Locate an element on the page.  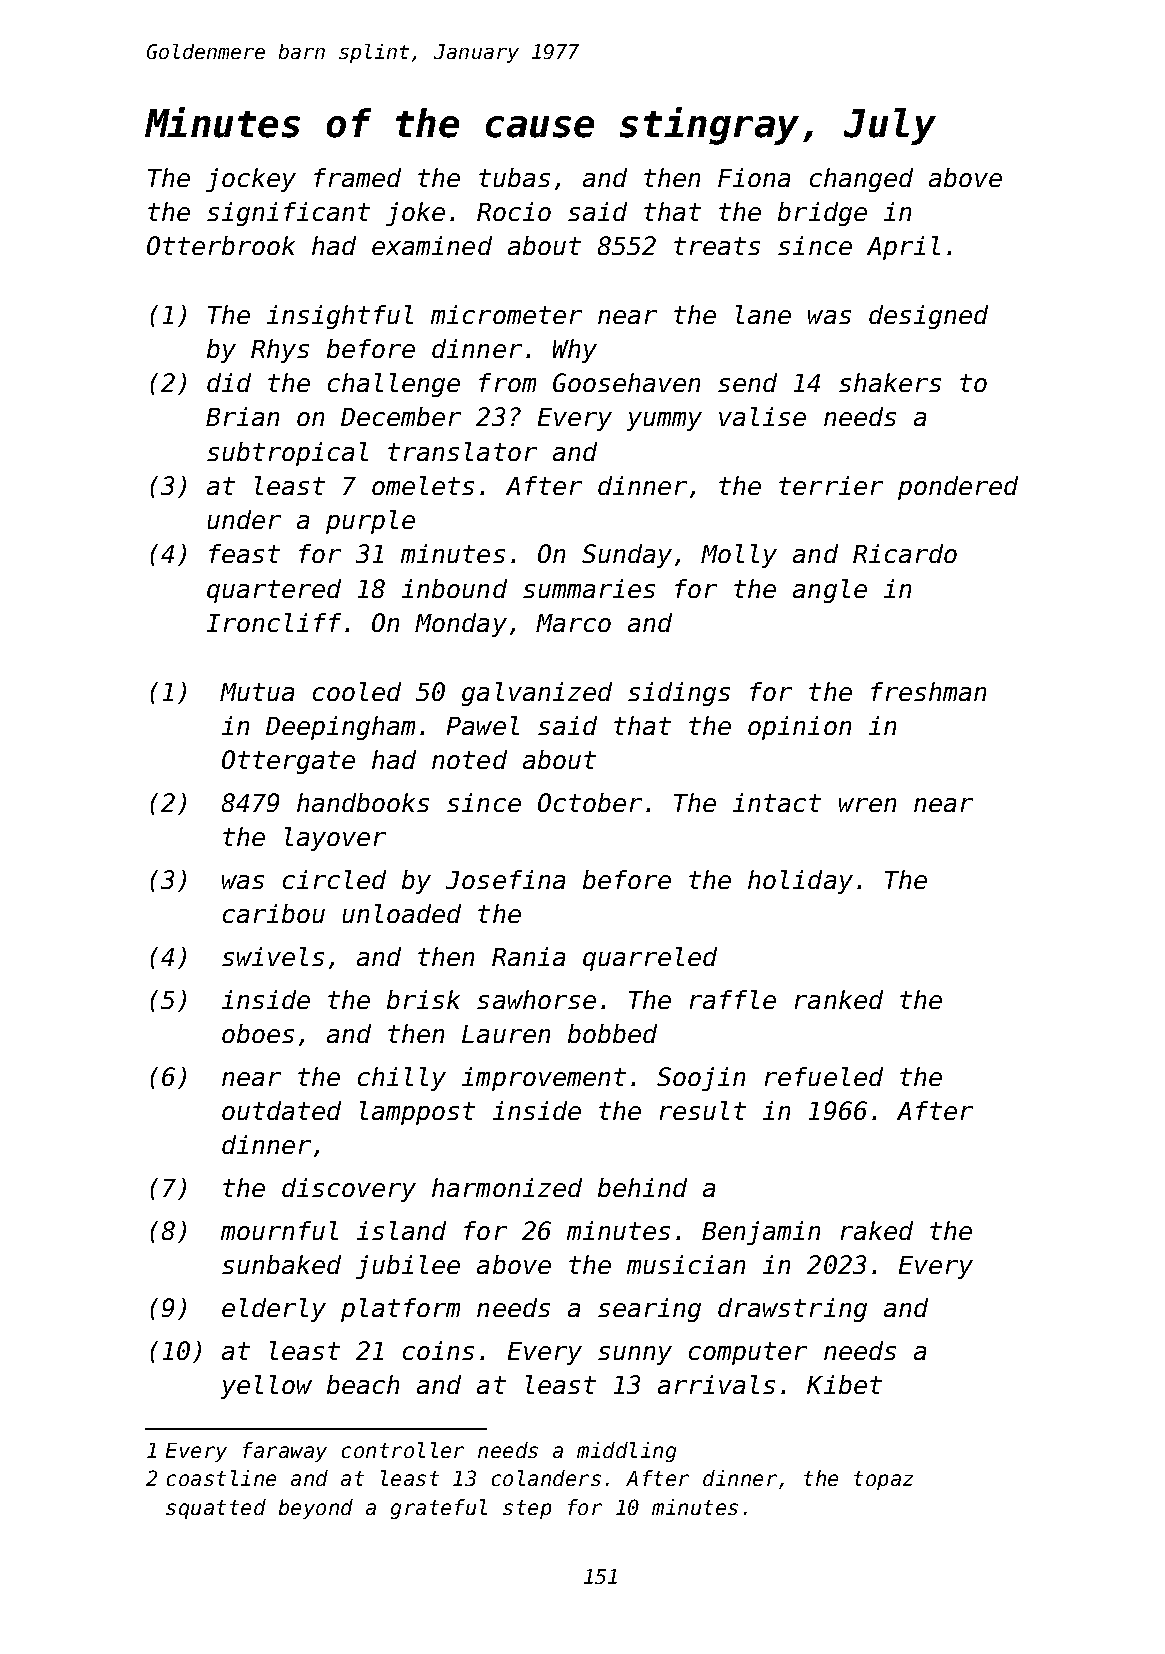
Pawel is located at coordinates (483, 725).
